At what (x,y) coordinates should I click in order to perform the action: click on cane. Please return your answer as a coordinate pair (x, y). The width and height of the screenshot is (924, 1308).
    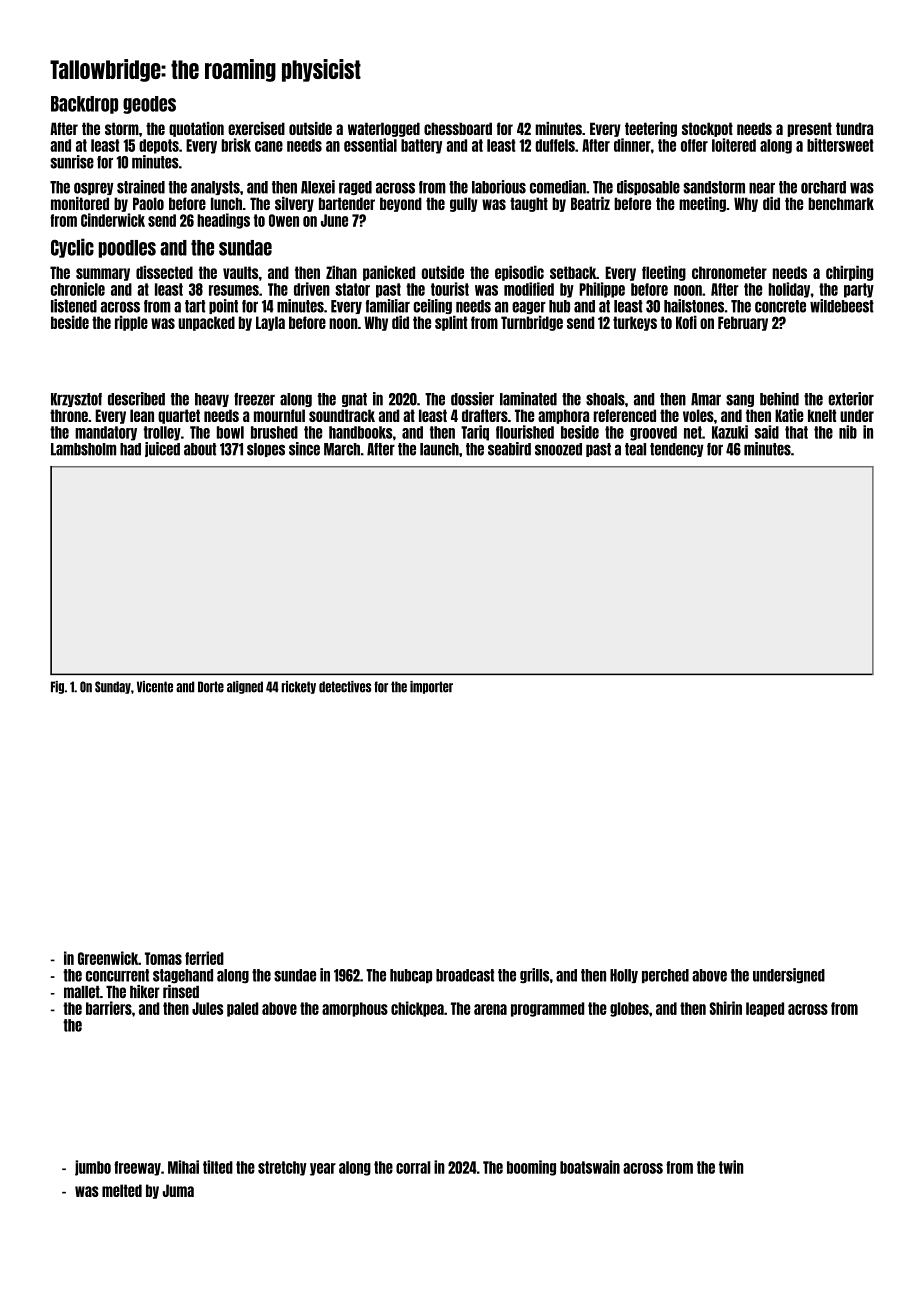
    Looking at the image, I should click on (269, 146).
